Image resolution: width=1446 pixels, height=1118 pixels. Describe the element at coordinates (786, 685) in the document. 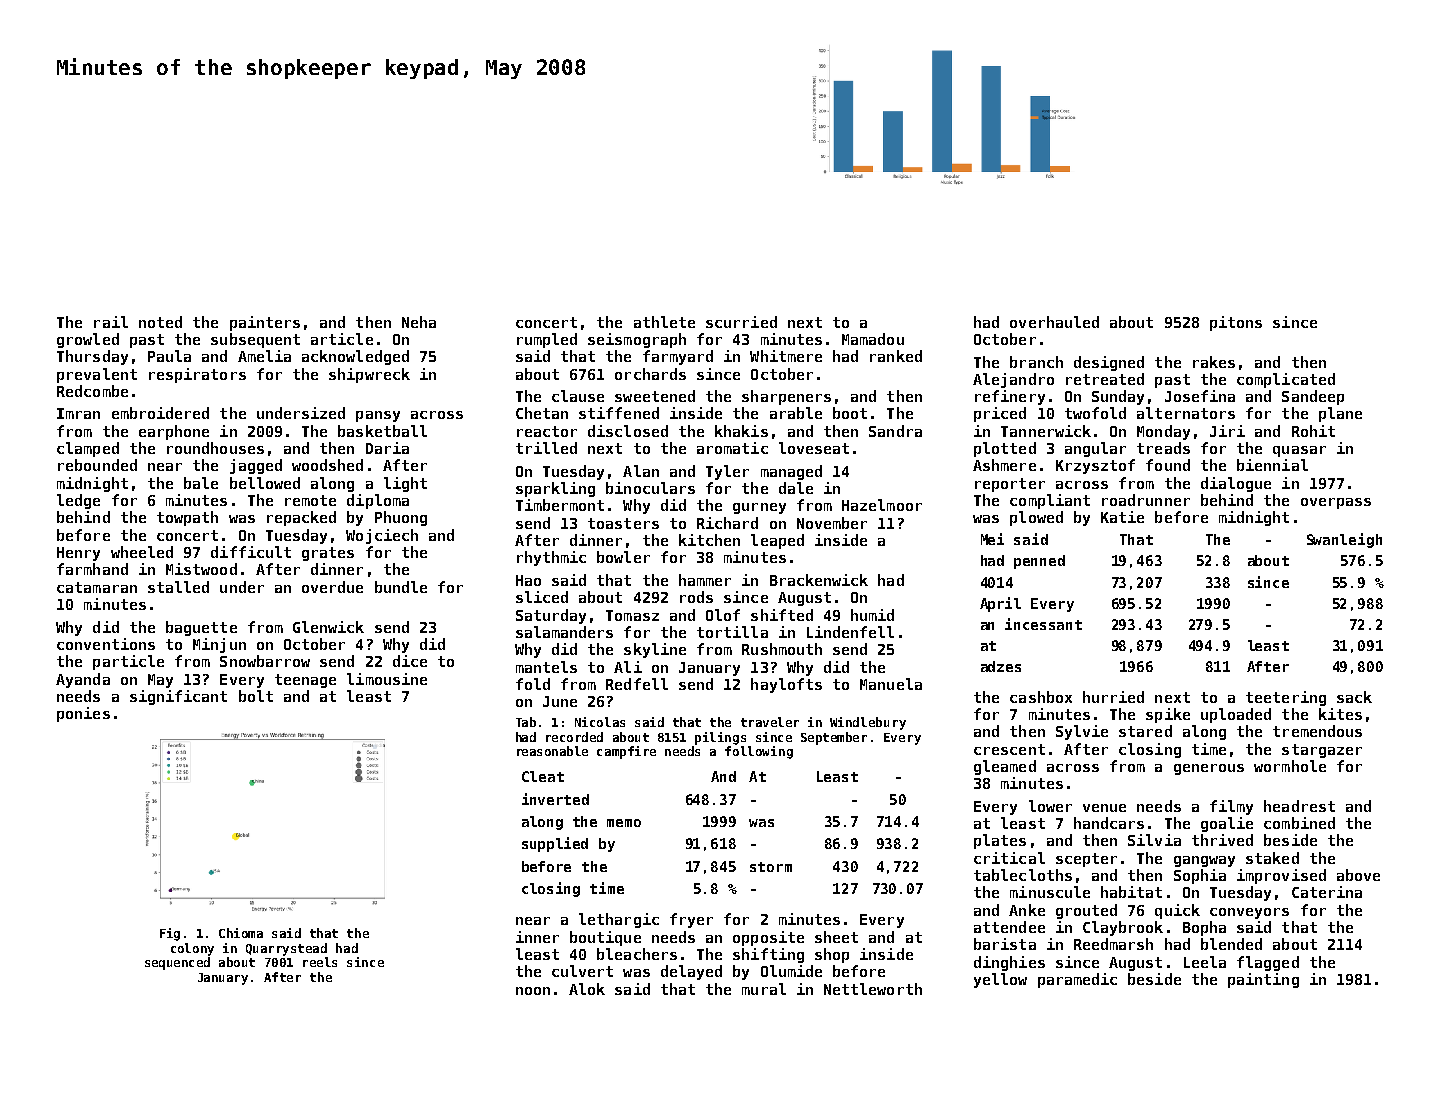

I see `haylofts` at that location.
